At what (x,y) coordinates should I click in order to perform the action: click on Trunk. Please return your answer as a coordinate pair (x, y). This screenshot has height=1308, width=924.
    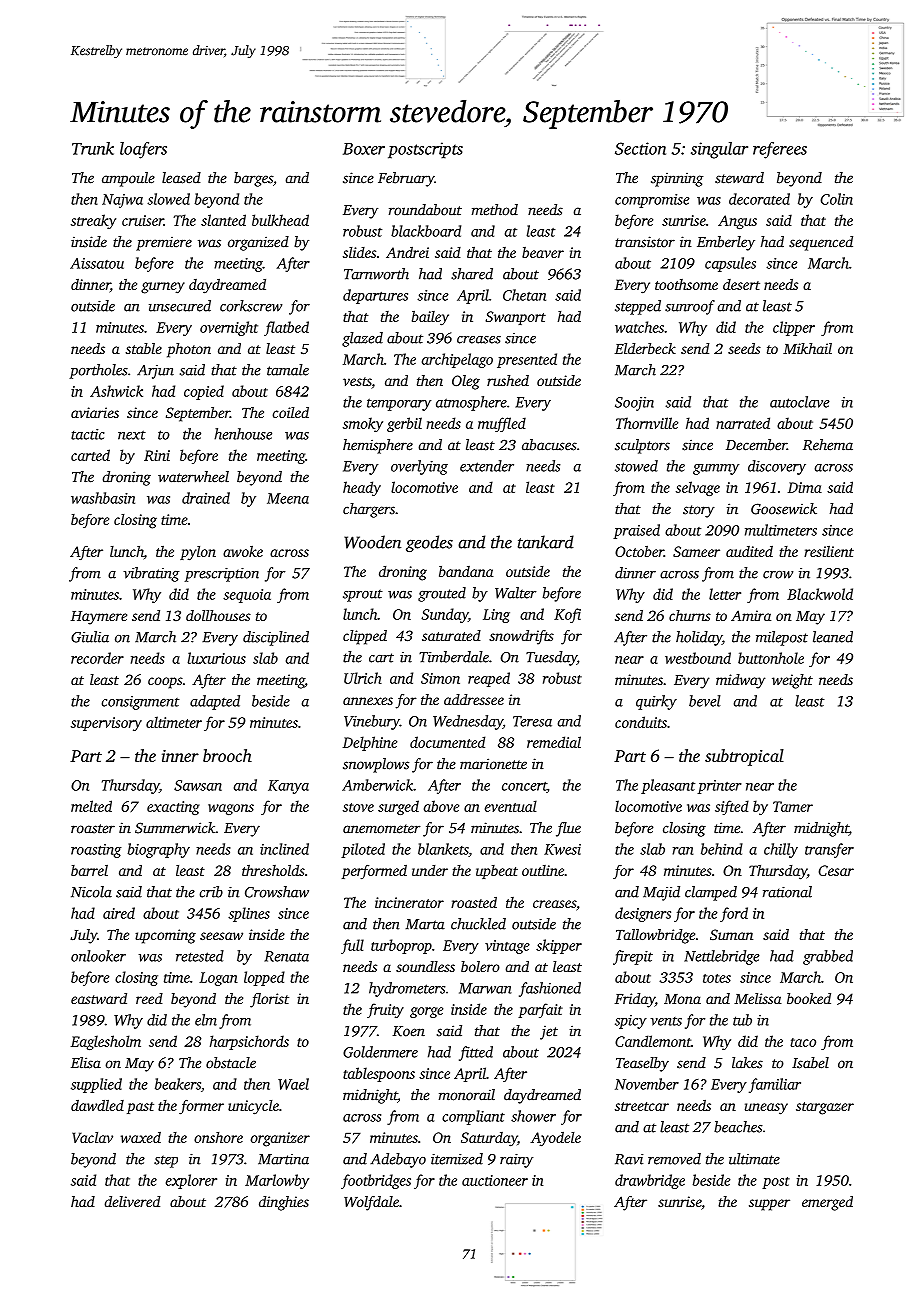
    Looking at the image, I should click on (93, 148).
